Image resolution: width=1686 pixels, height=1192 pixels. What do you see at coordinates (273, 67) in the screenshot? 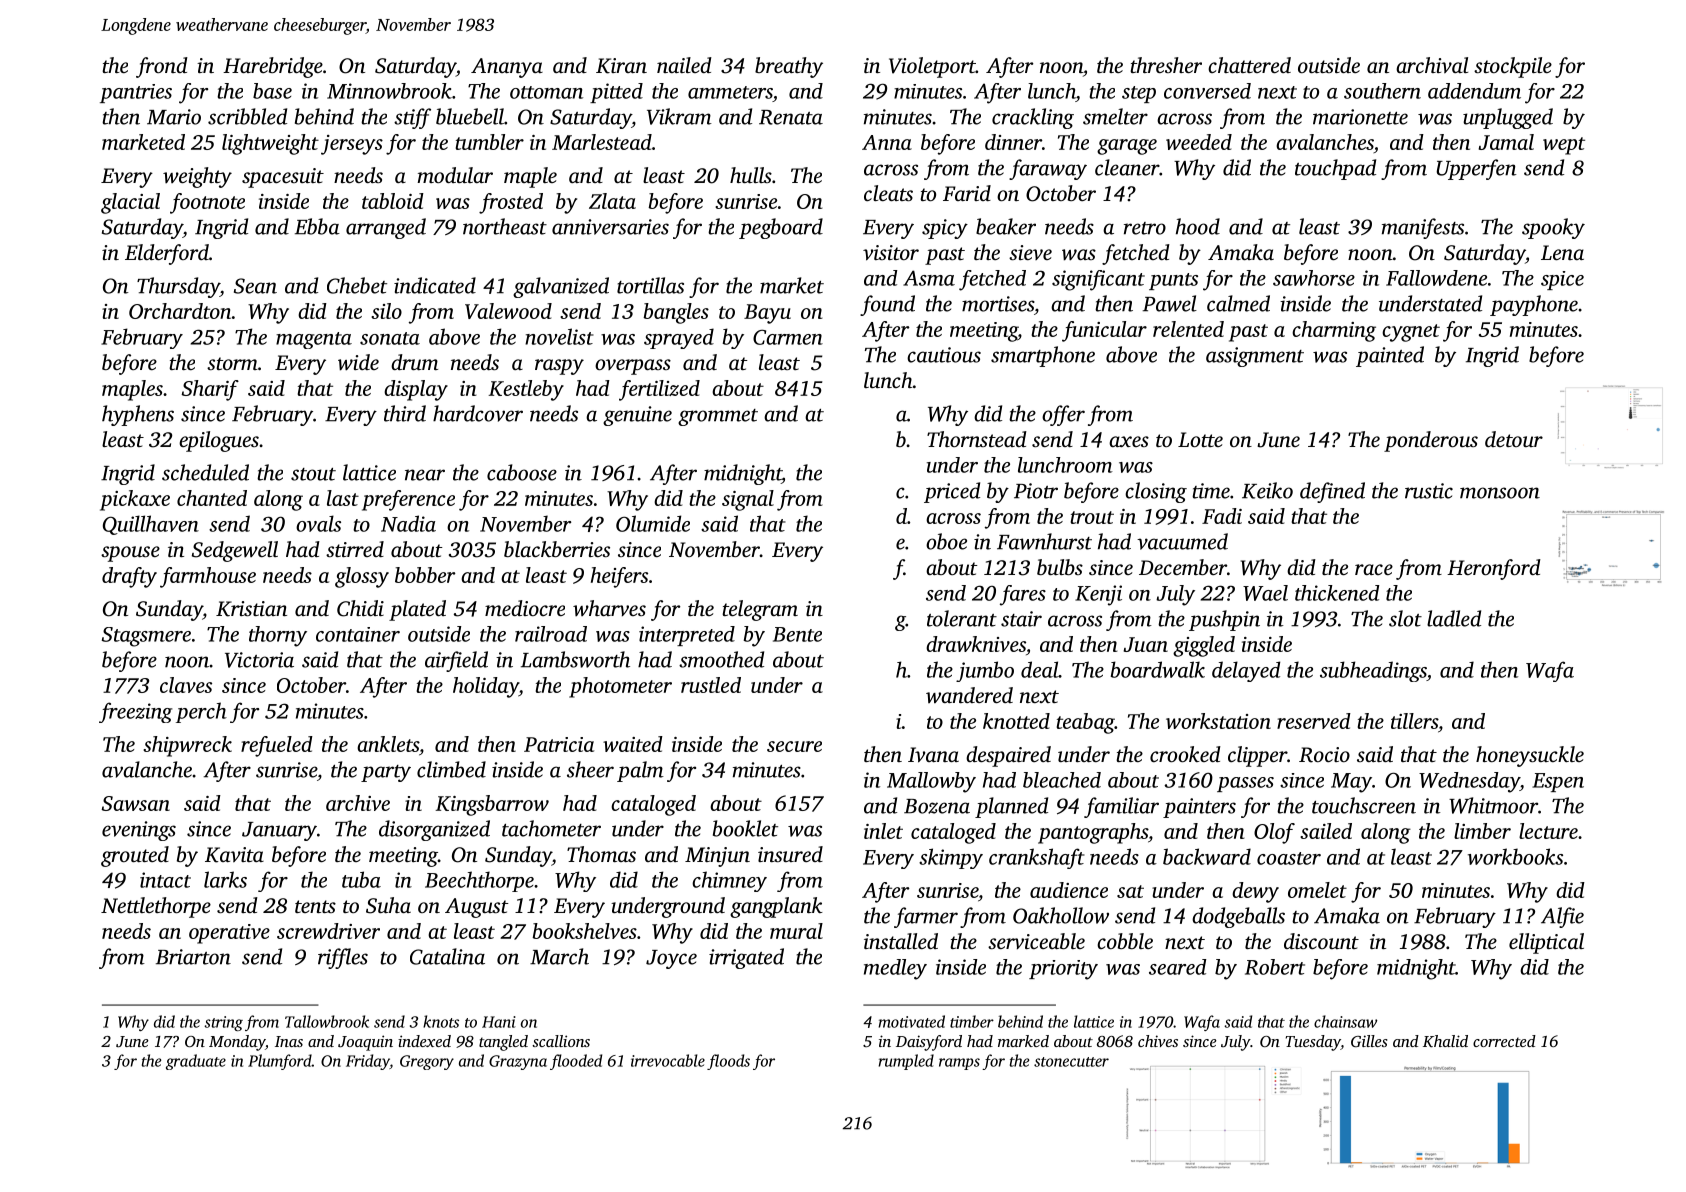
I see `Harebridge` at bounding box center [273, 67].
